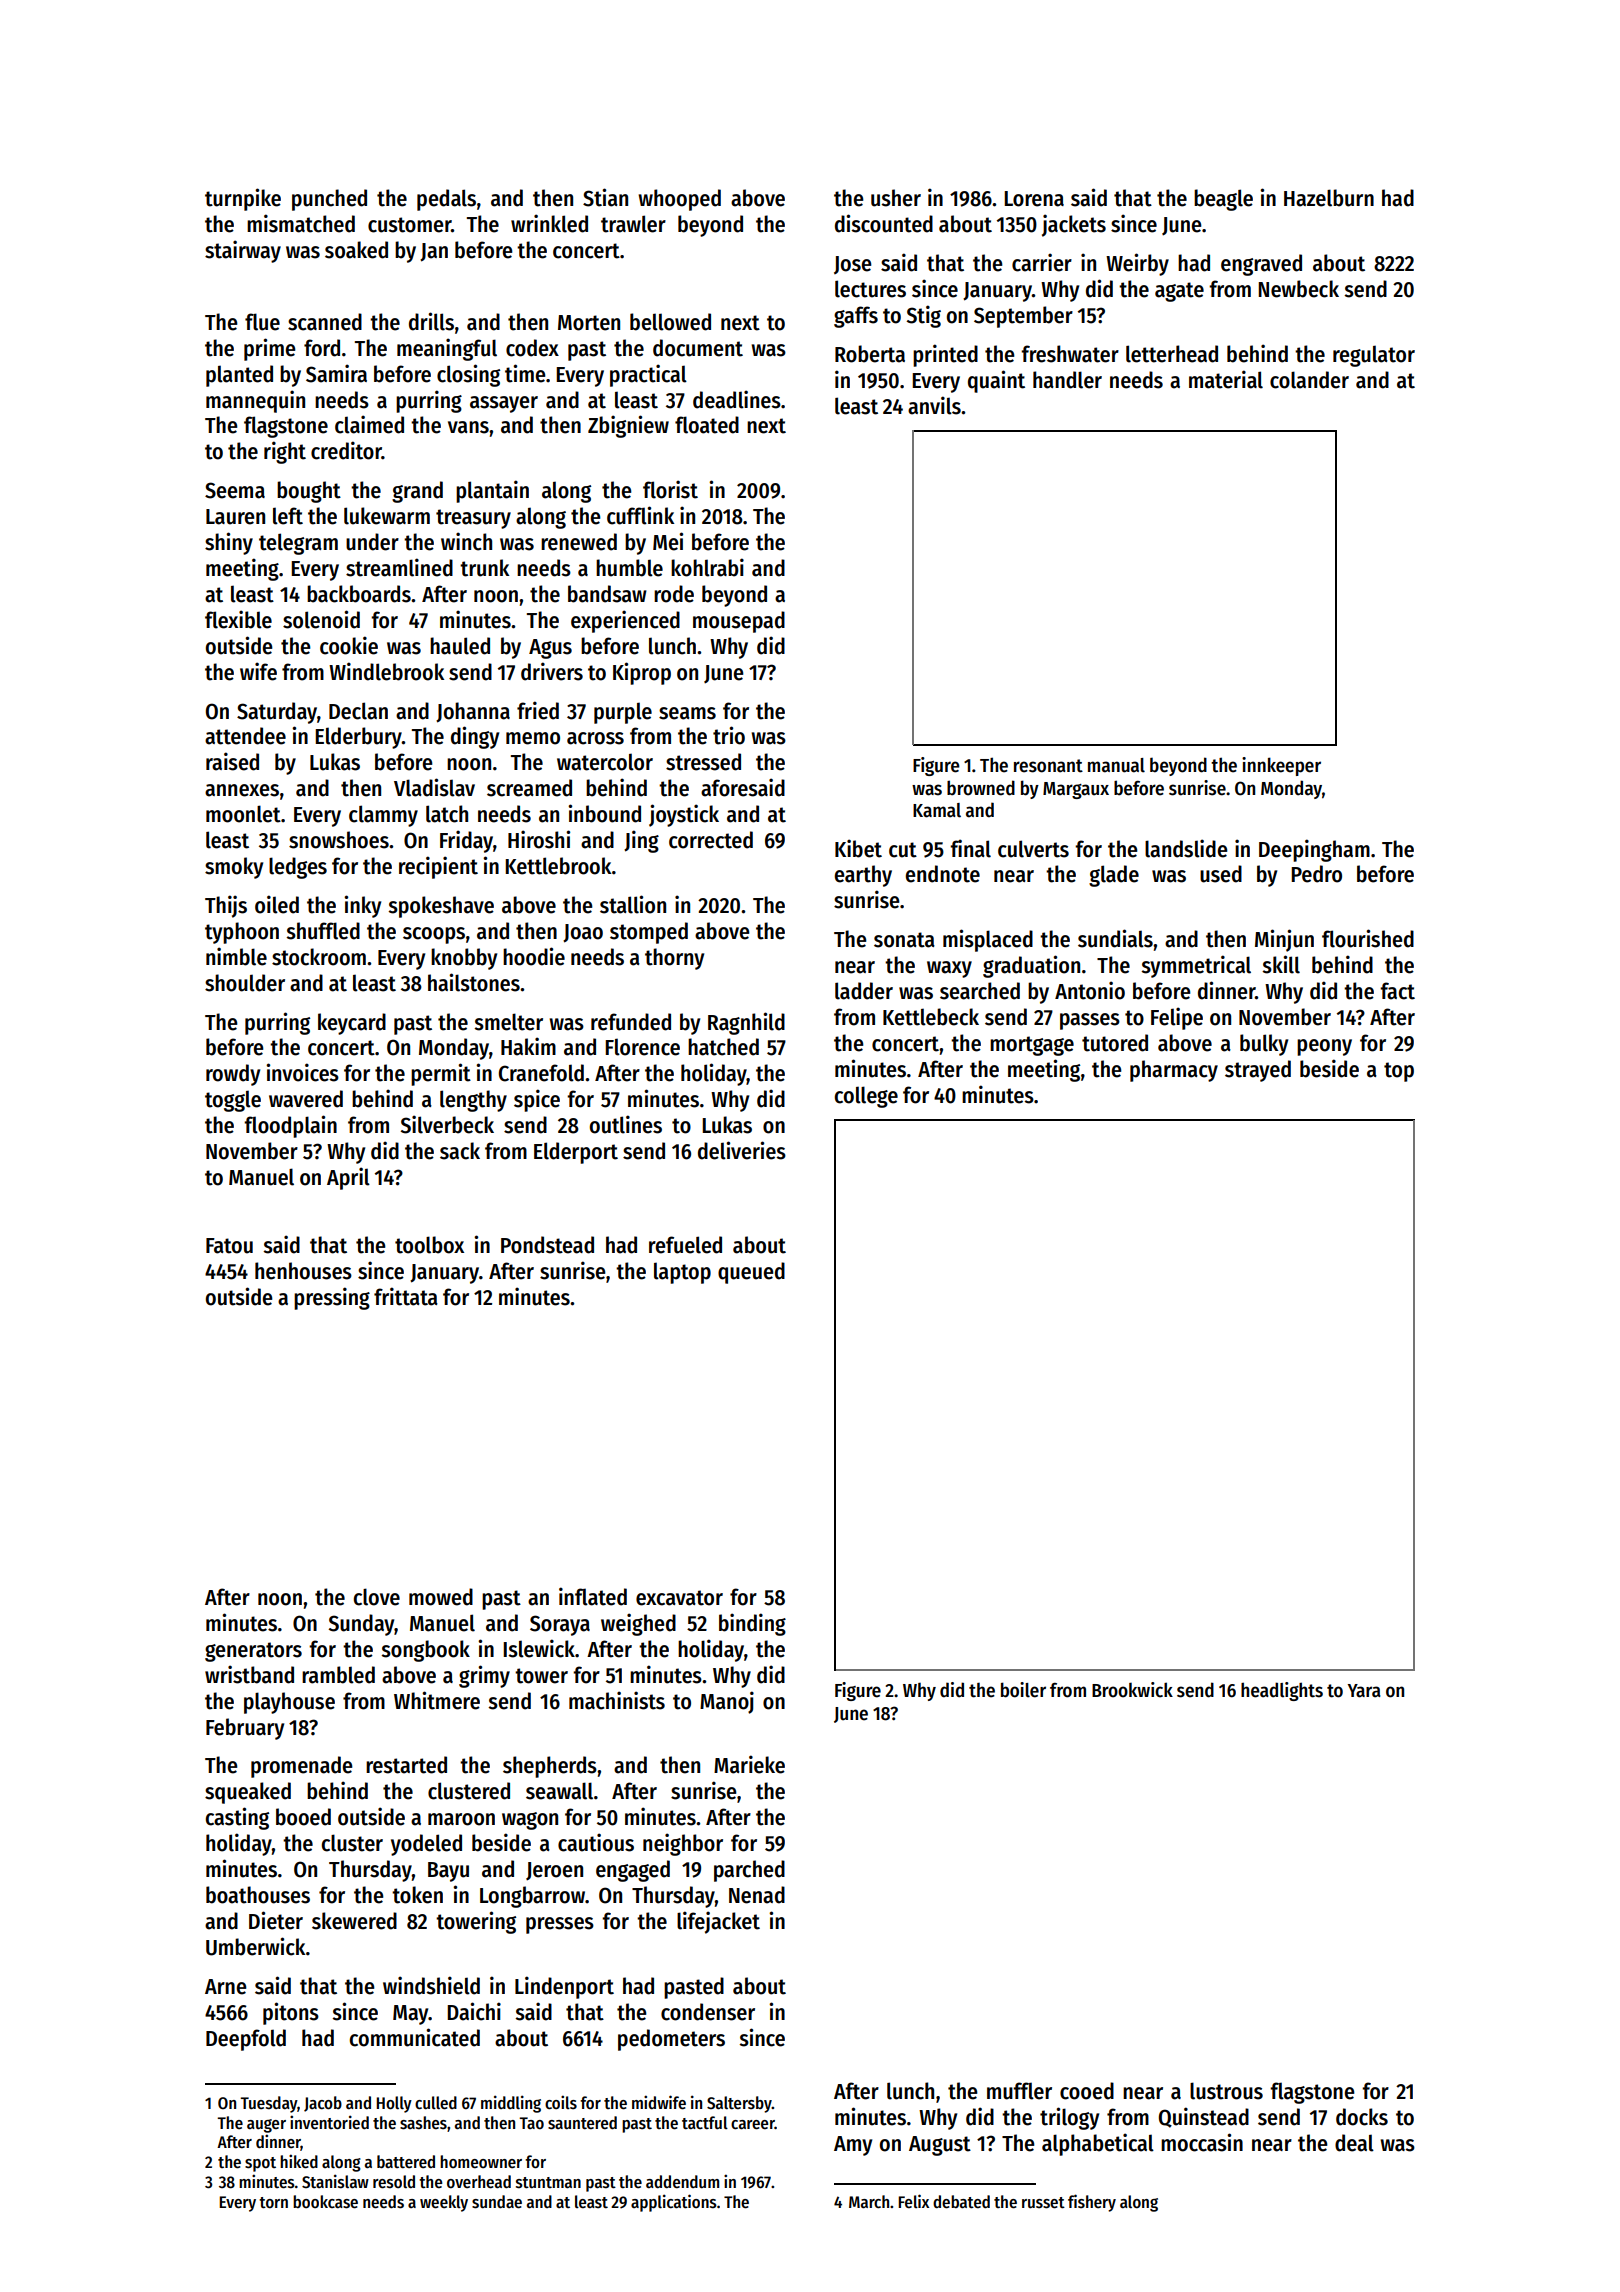  Describe the element at coordinates (1258, 1071) in the document. I see `strayed` at that location.
